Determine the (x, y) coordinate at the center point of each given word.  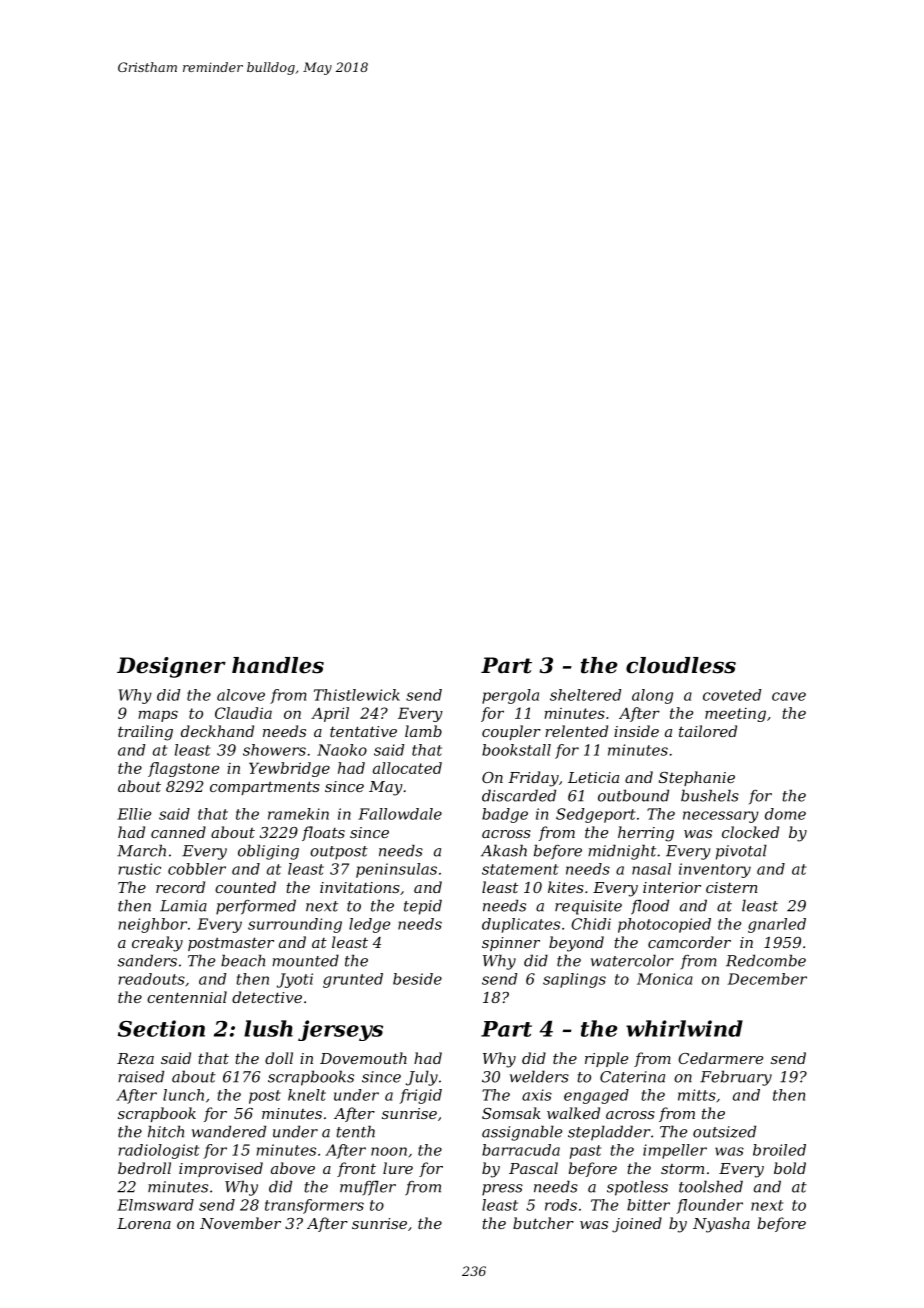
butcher (543, 1223)
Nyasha (721, 1225)
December (767, 979)
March (141, 850)
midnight (622, 852)
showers (274, 750)
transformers (314, 1206)
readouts (152, 979)
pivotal (741, 852)
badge (505, 815)
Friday (533, 779)
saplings (574, 980)
